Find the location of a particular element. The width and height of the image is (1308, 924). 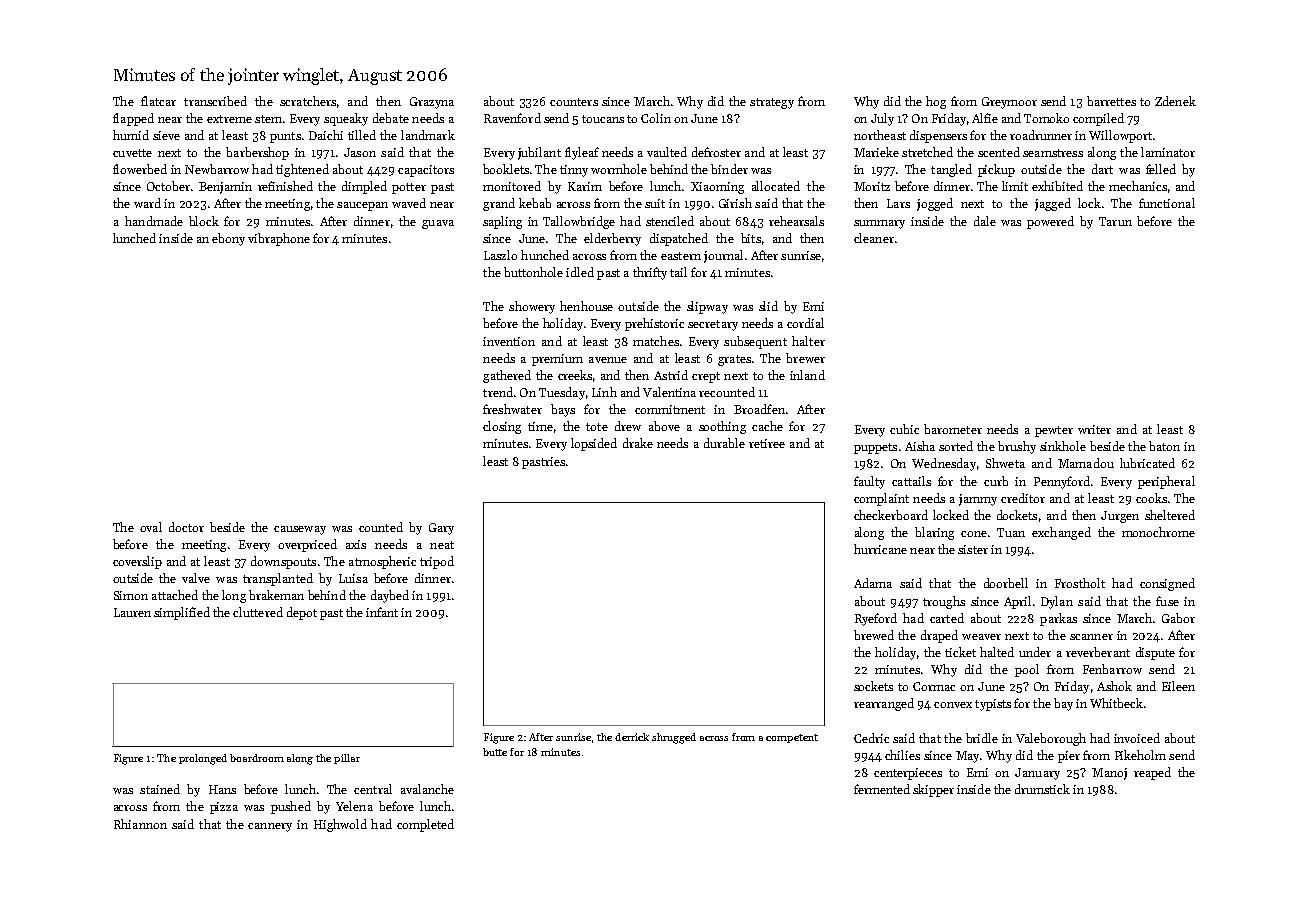

sapling is located at coordinates (502, 222).
